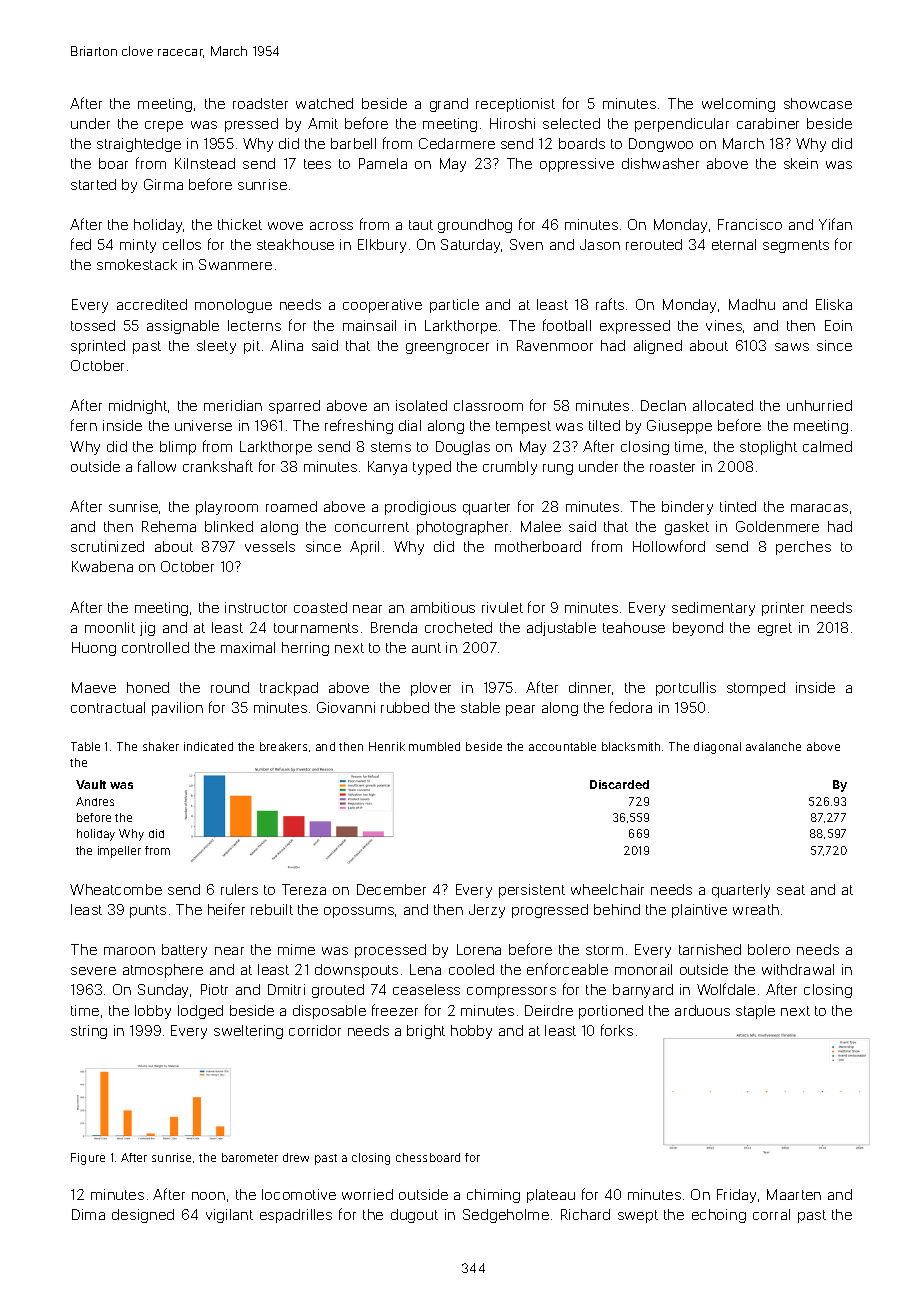  What do you see at coordinates (756, 909) in the page?
I see `wreath` at bounding box center [756, 909].
